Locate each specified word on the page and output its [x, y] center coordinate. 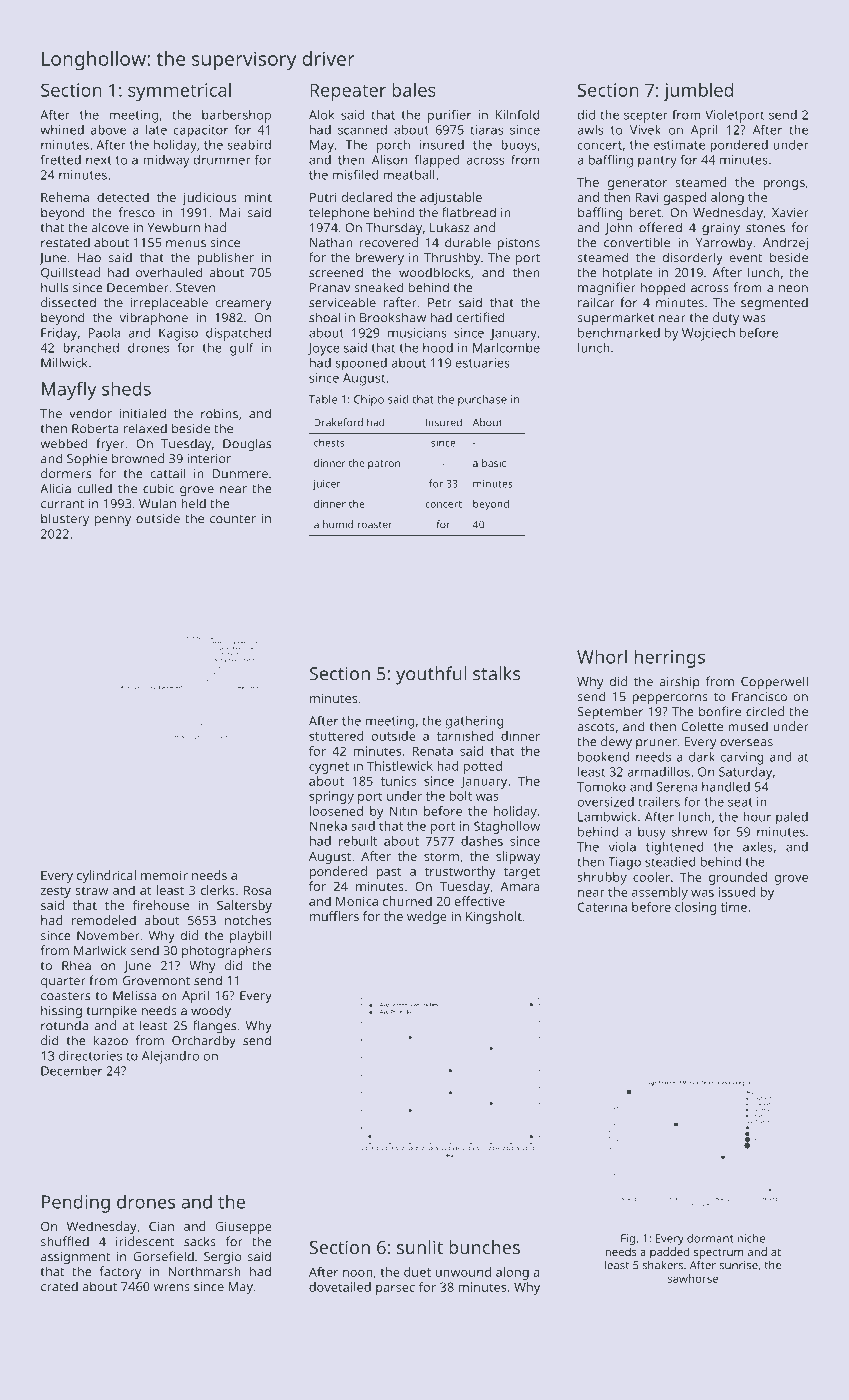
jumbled [698, 92]
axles [758, 847]
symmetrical [179, 92]
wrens [172, 1288]
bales [414, 90]
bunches [484, 1247]
